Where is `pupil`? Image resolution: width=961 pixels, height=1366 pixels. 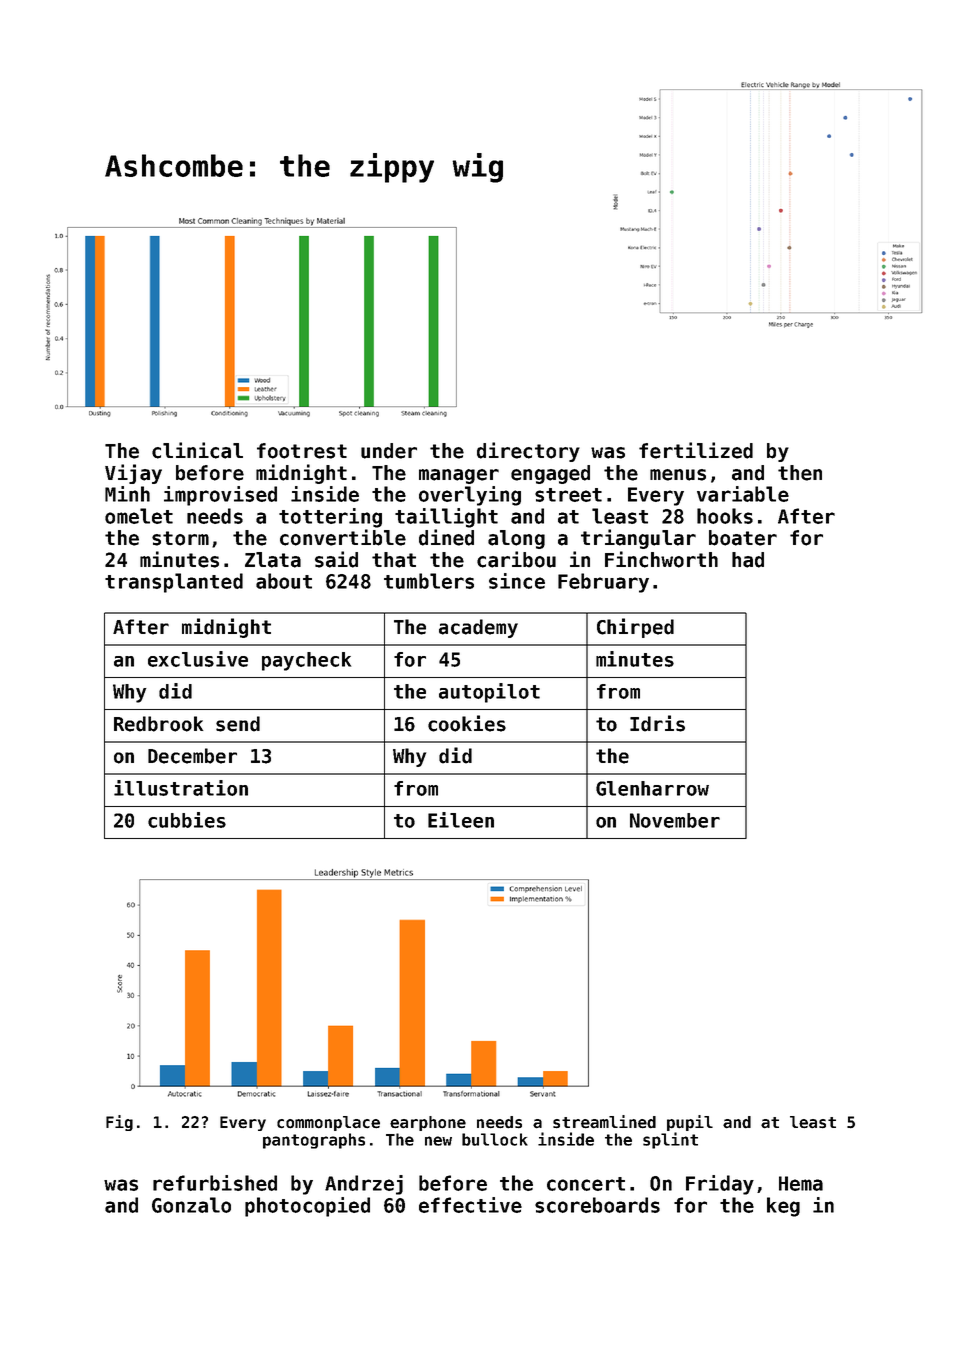 pupil is located at coordinates (690, 1123).
